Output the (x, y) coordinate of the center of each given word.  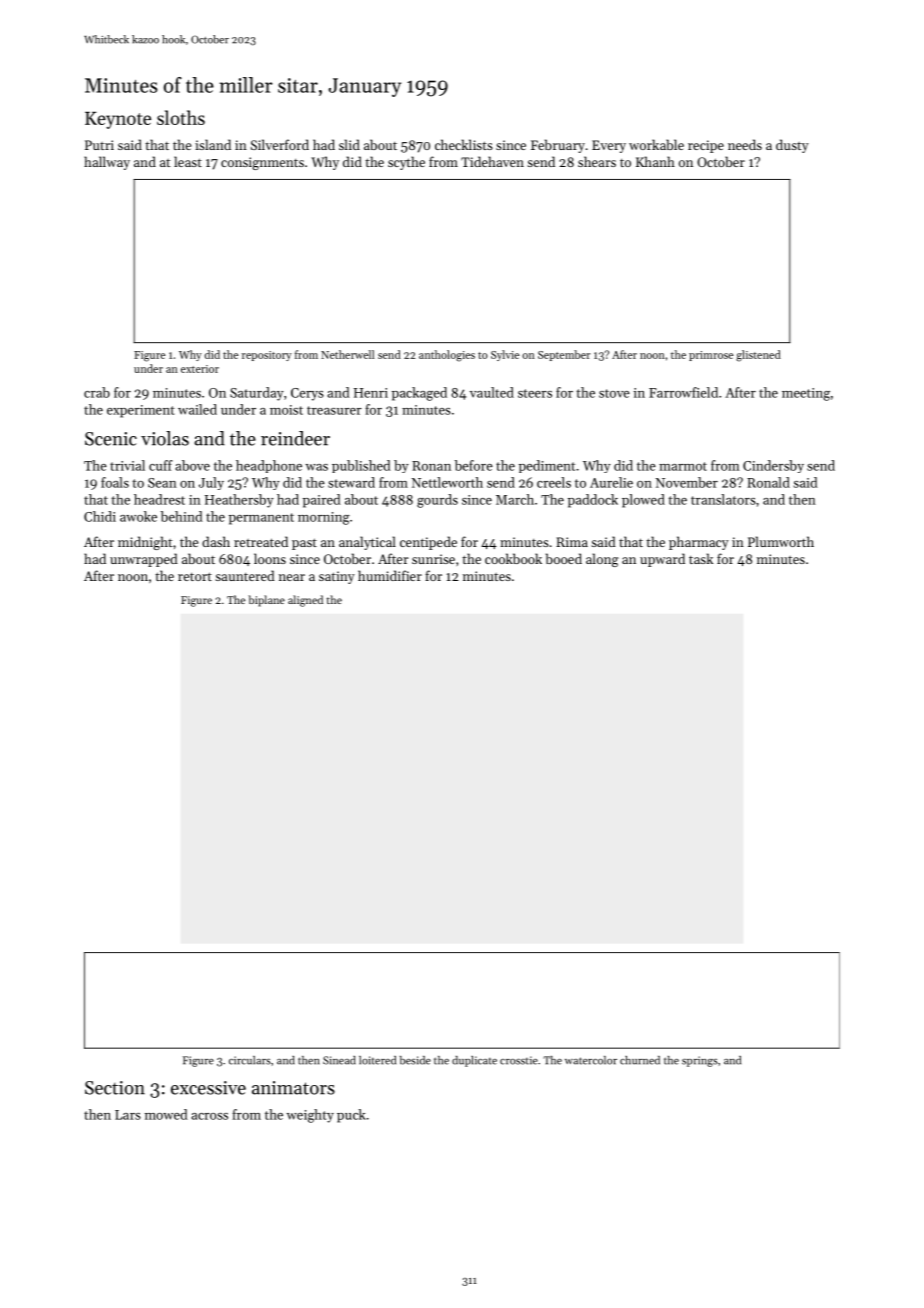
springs (700, 1061)
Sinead (339, 1060)
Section (115, 1088)
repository (267, 356)
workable (656, 144)
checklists (464, 144)
